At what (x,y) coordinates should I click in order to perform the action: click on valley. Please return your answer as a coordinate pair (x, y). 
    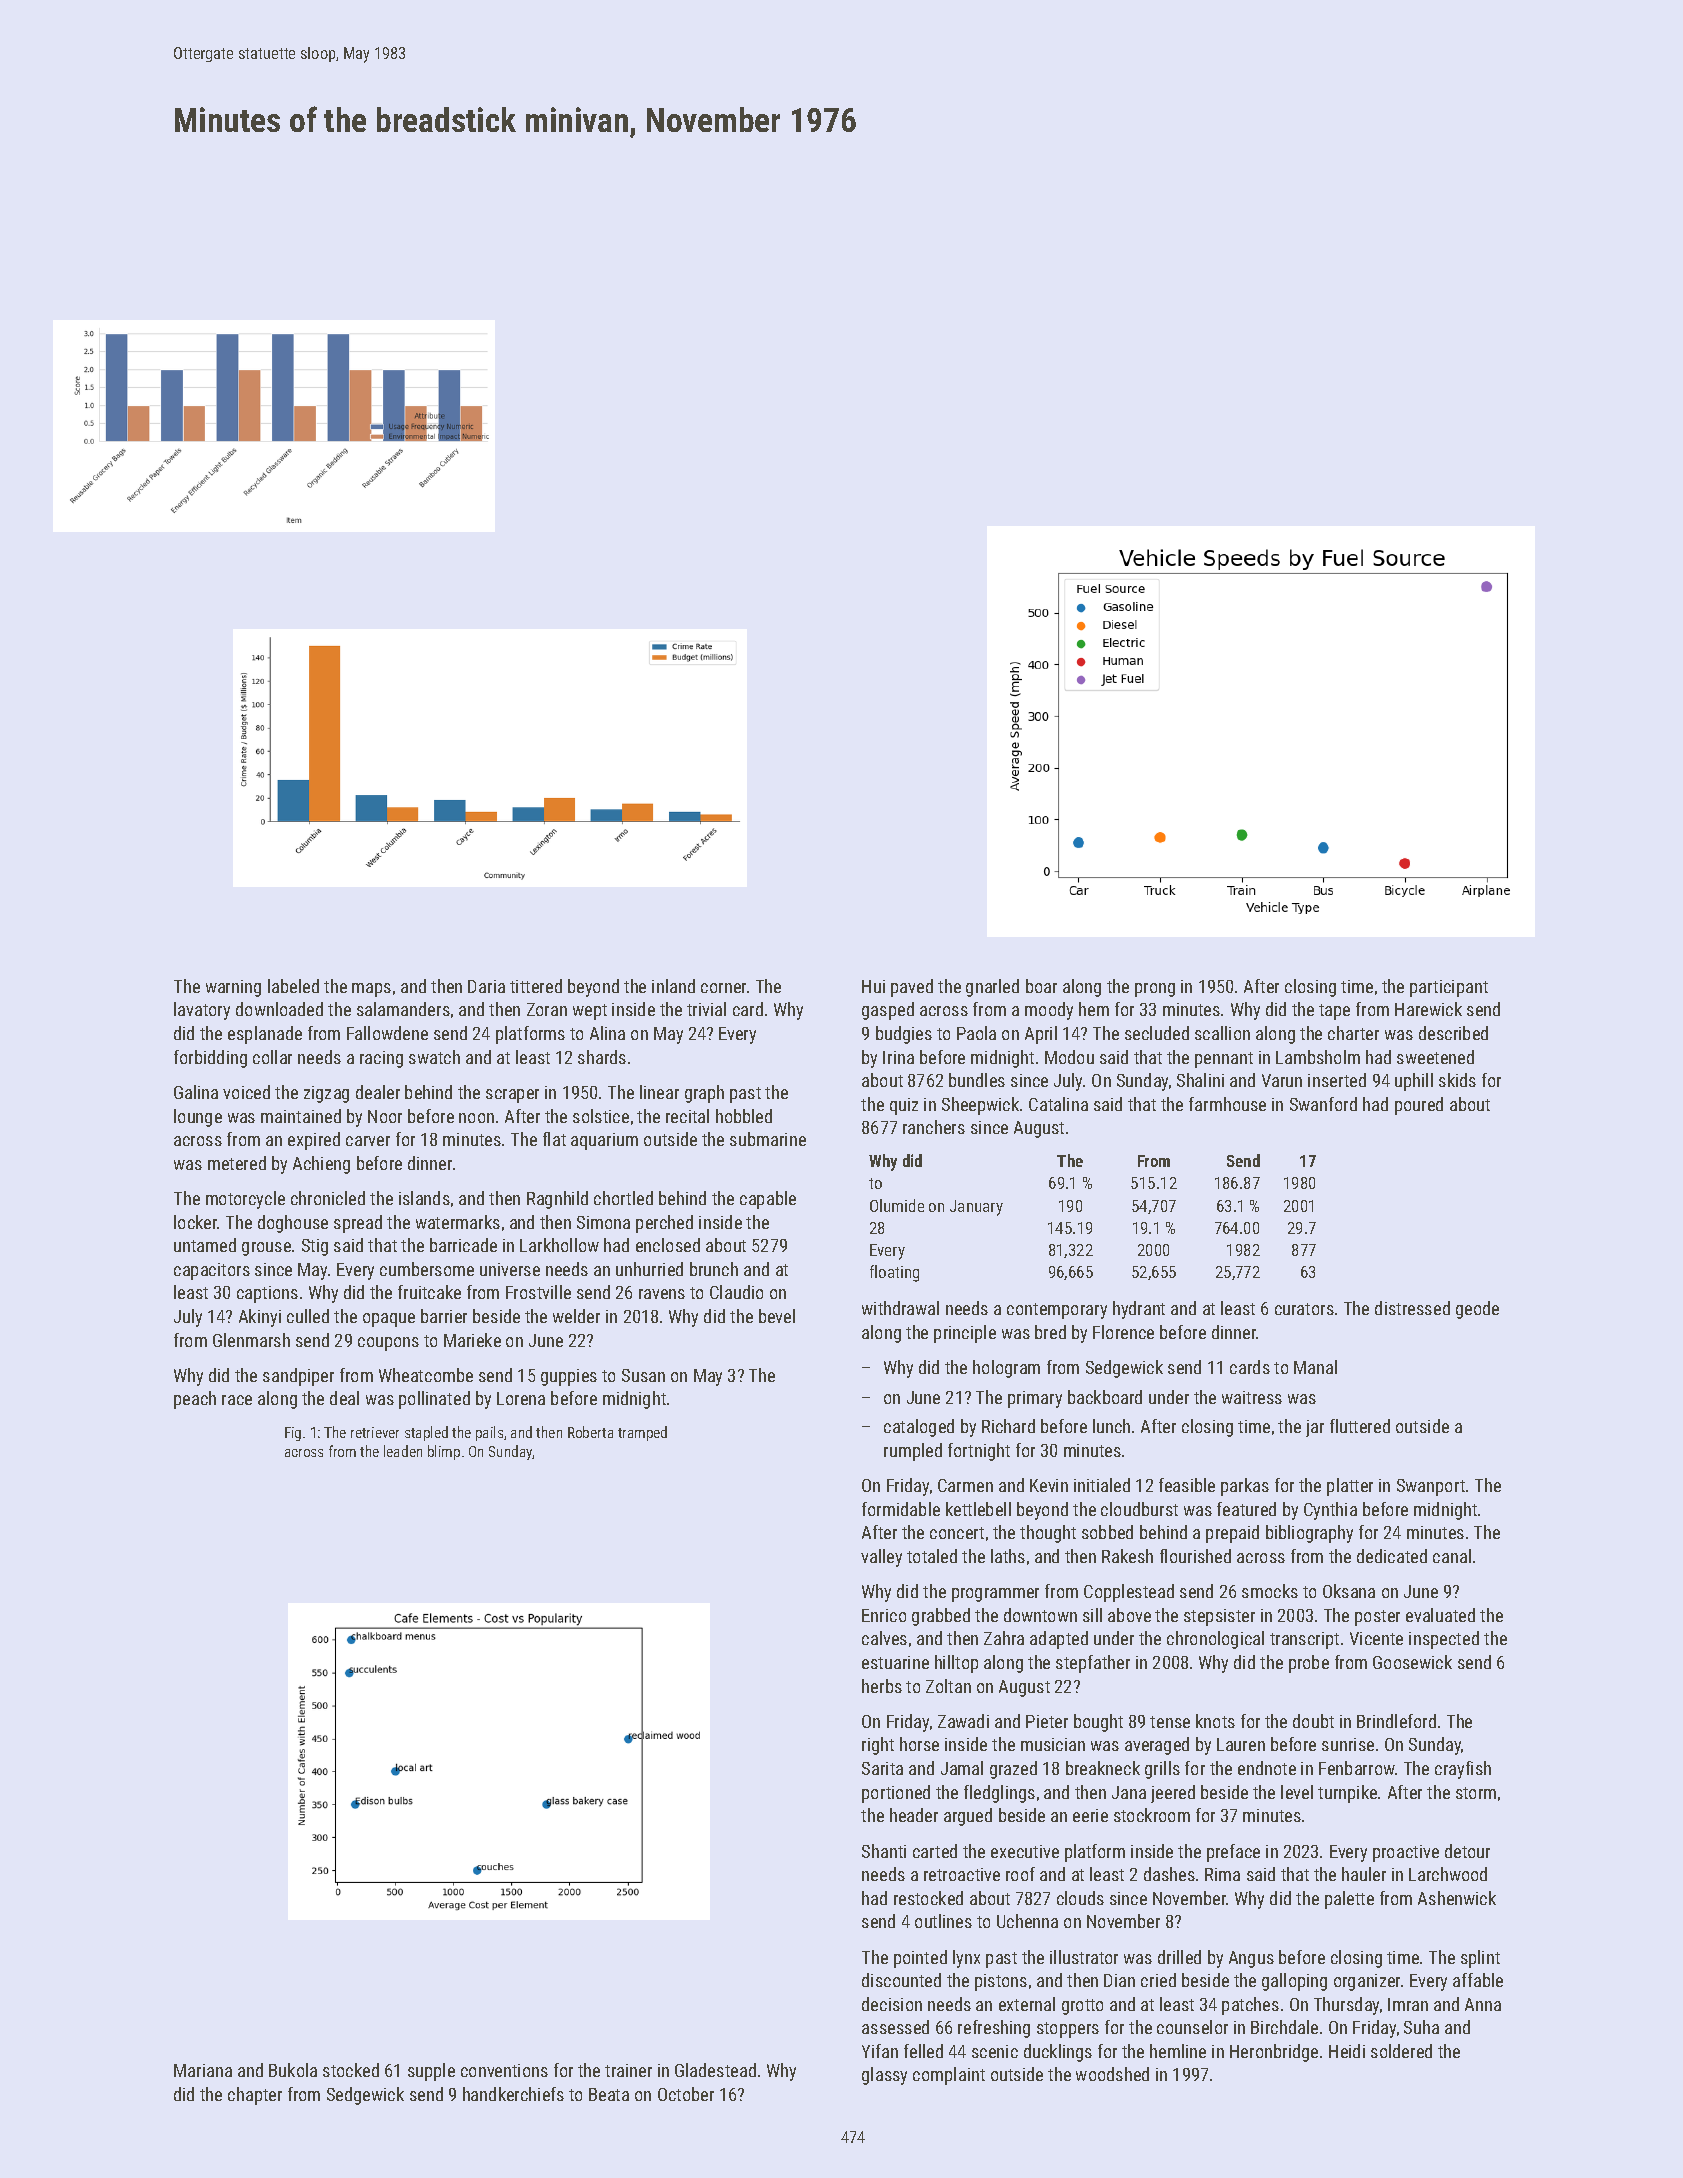
    Looking at the image, I should click on (881, 1558).
